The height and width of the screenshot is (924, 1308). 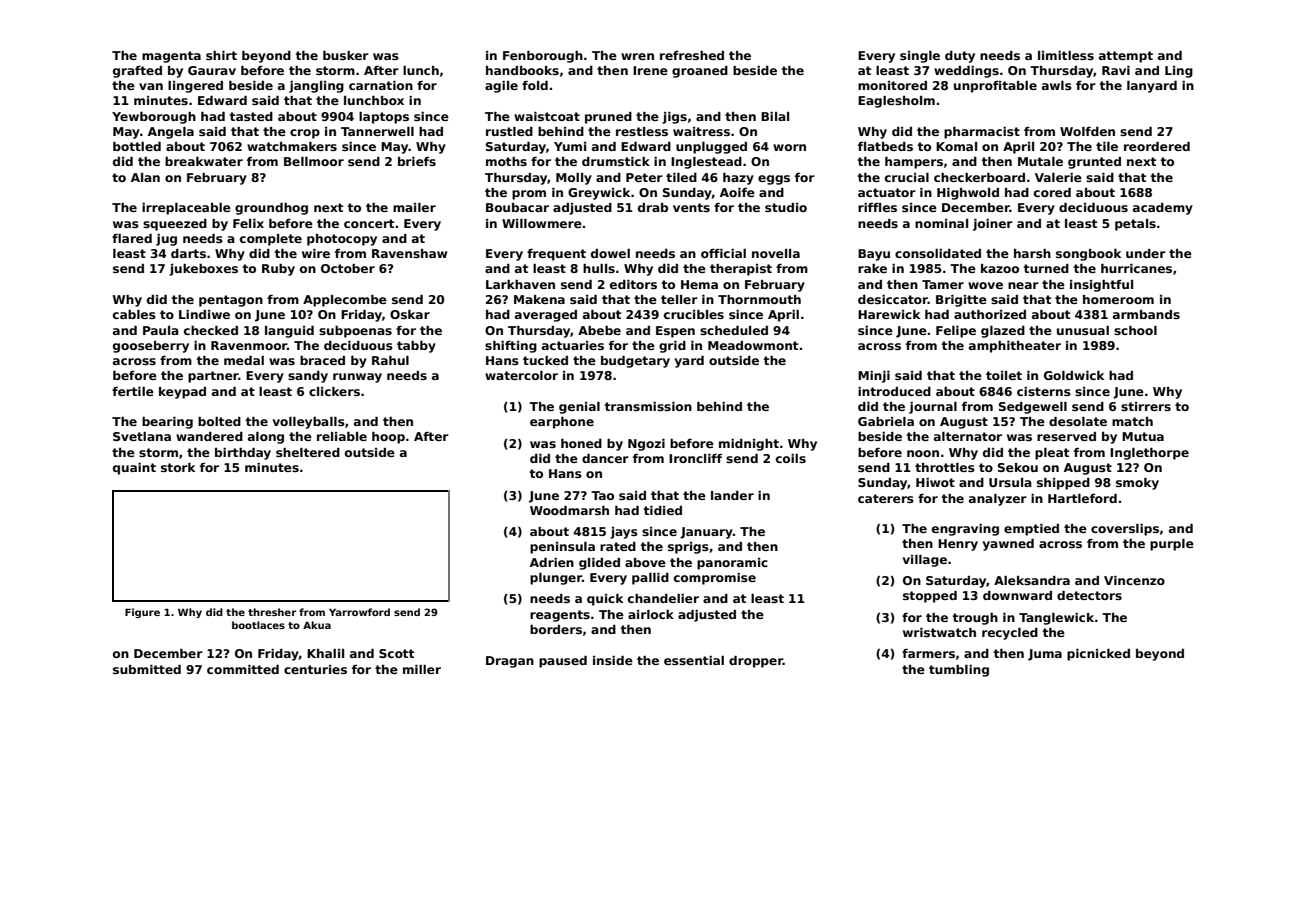 I want to click on limitless, so click(x=1066, y=55).
